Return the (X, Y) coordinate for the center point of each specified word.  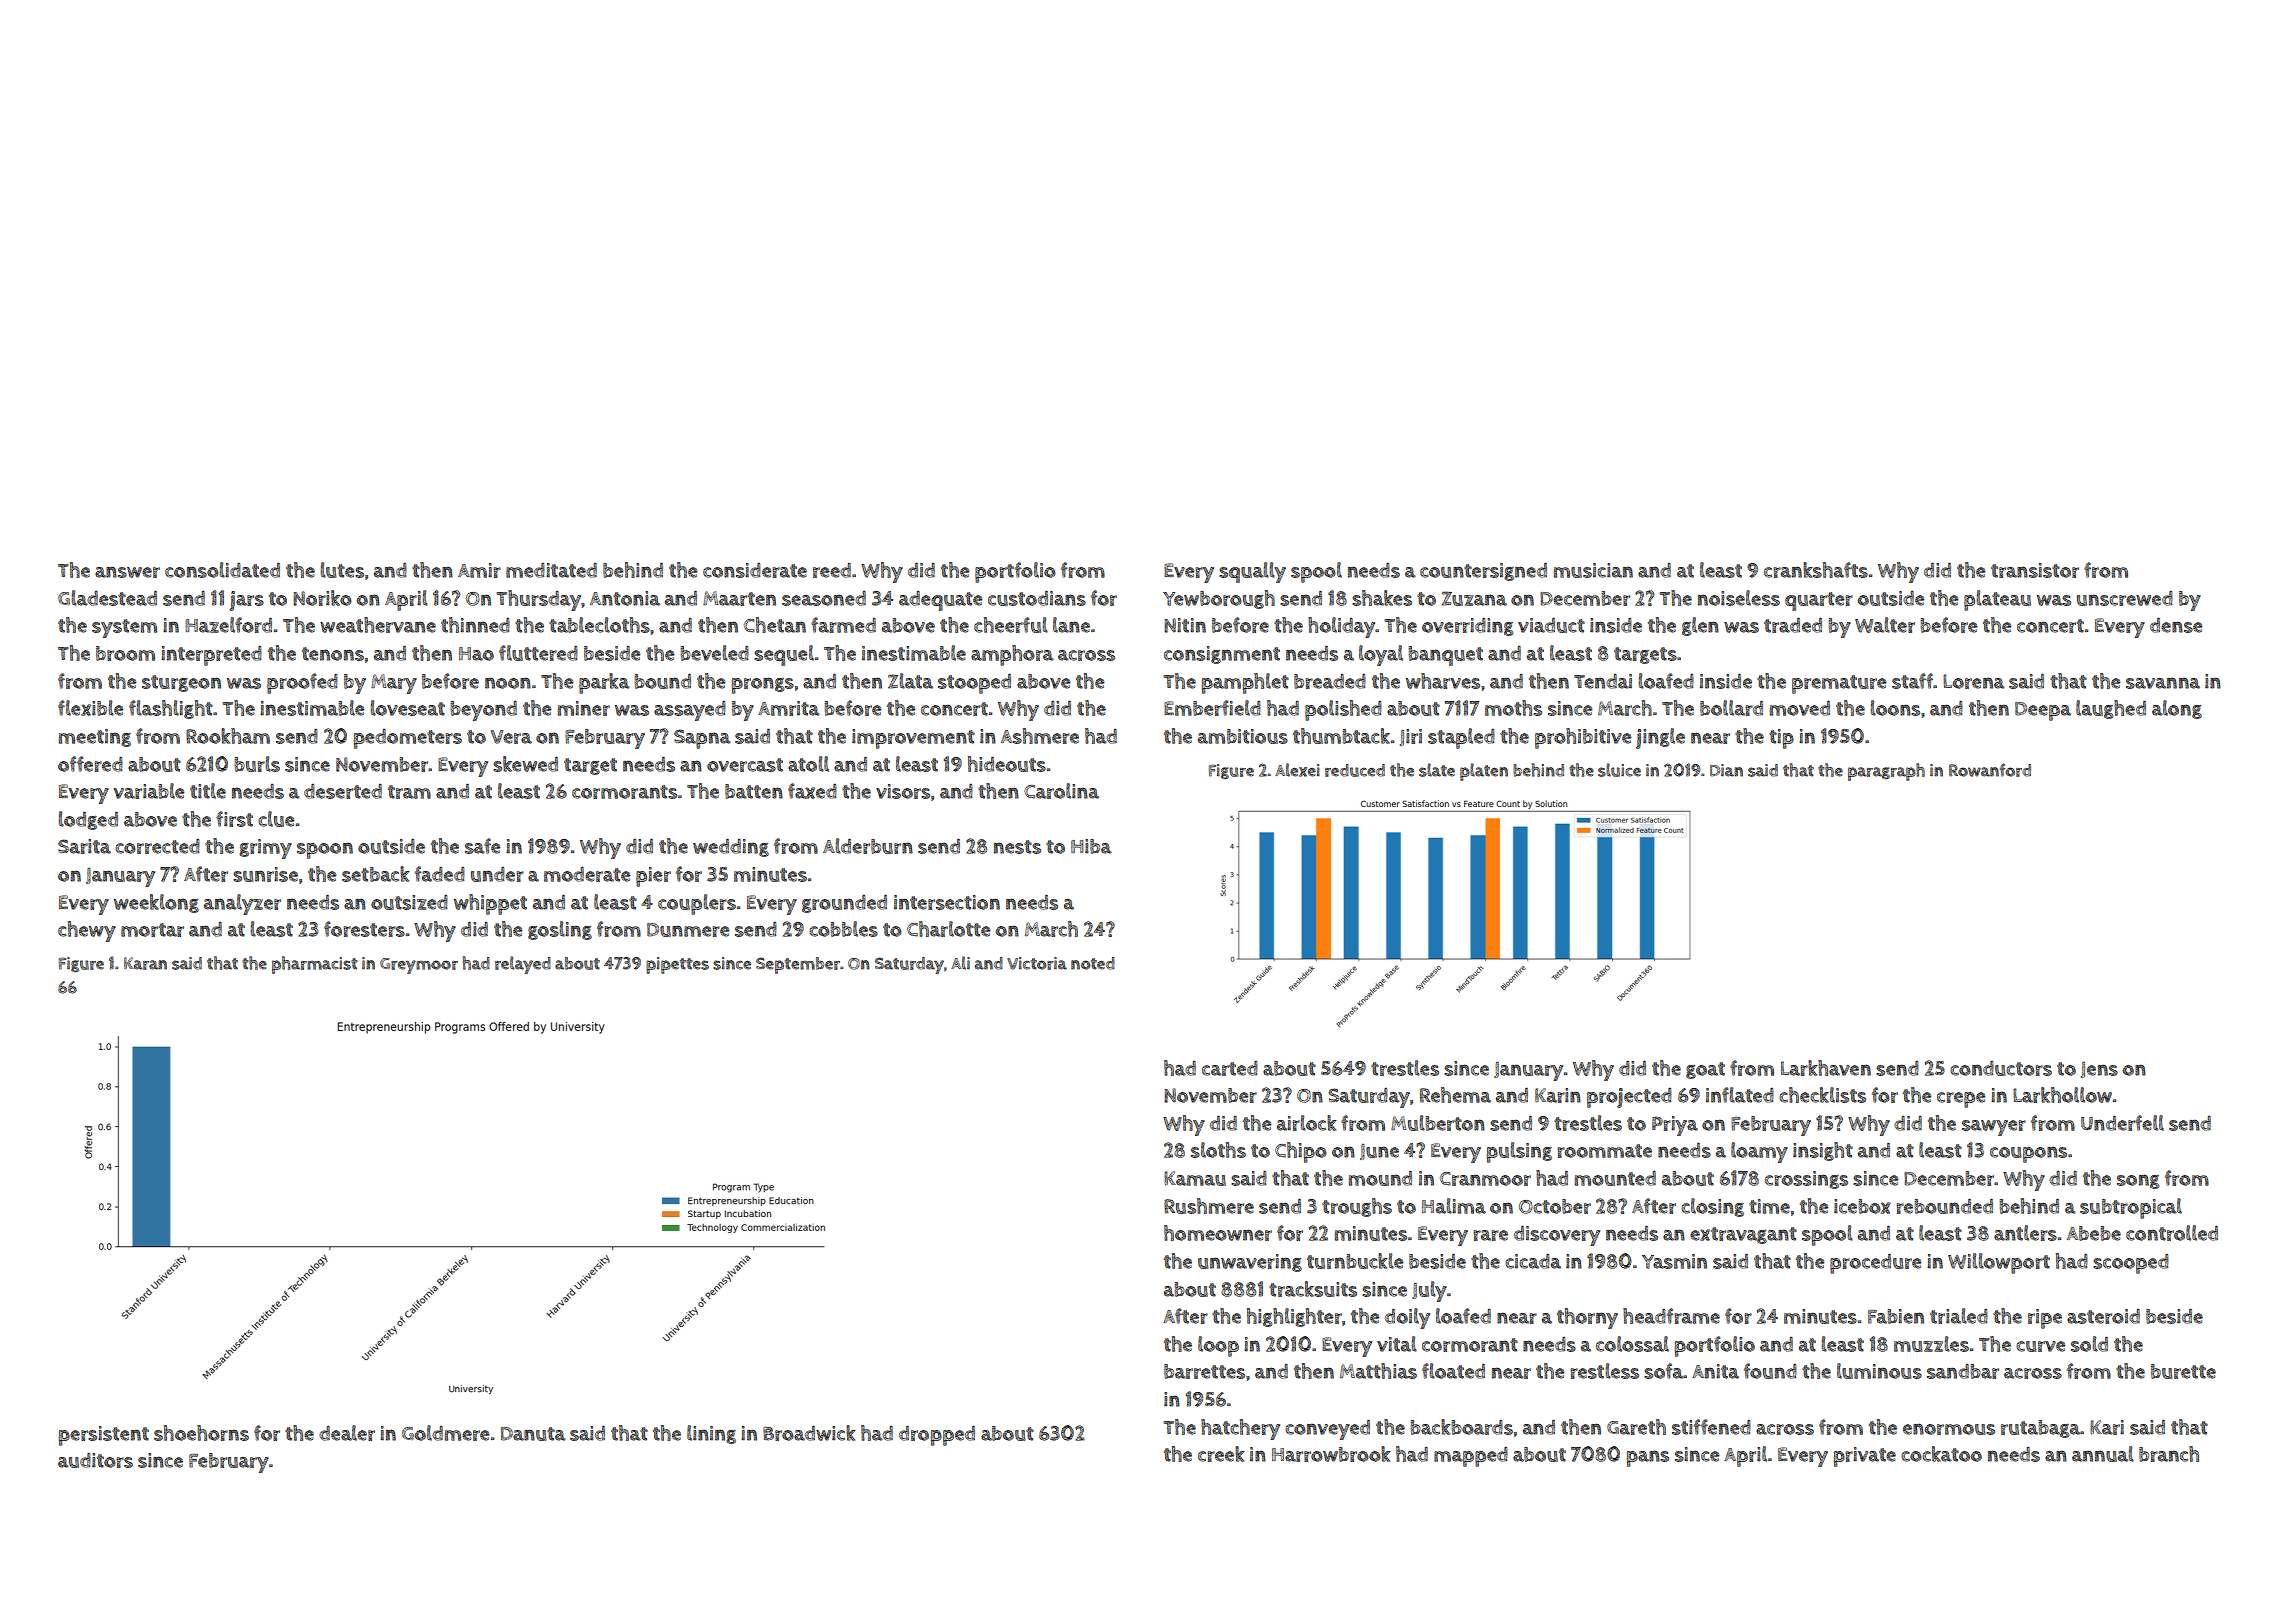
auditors (95, 1460)
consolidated (222, 570)
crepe (1961, 1100)
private (1864, 1457)
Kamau (1195, 1178)
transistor (2035, 570)
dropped (937, 1436)
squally (1252, 572)
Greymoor (419, 966)
